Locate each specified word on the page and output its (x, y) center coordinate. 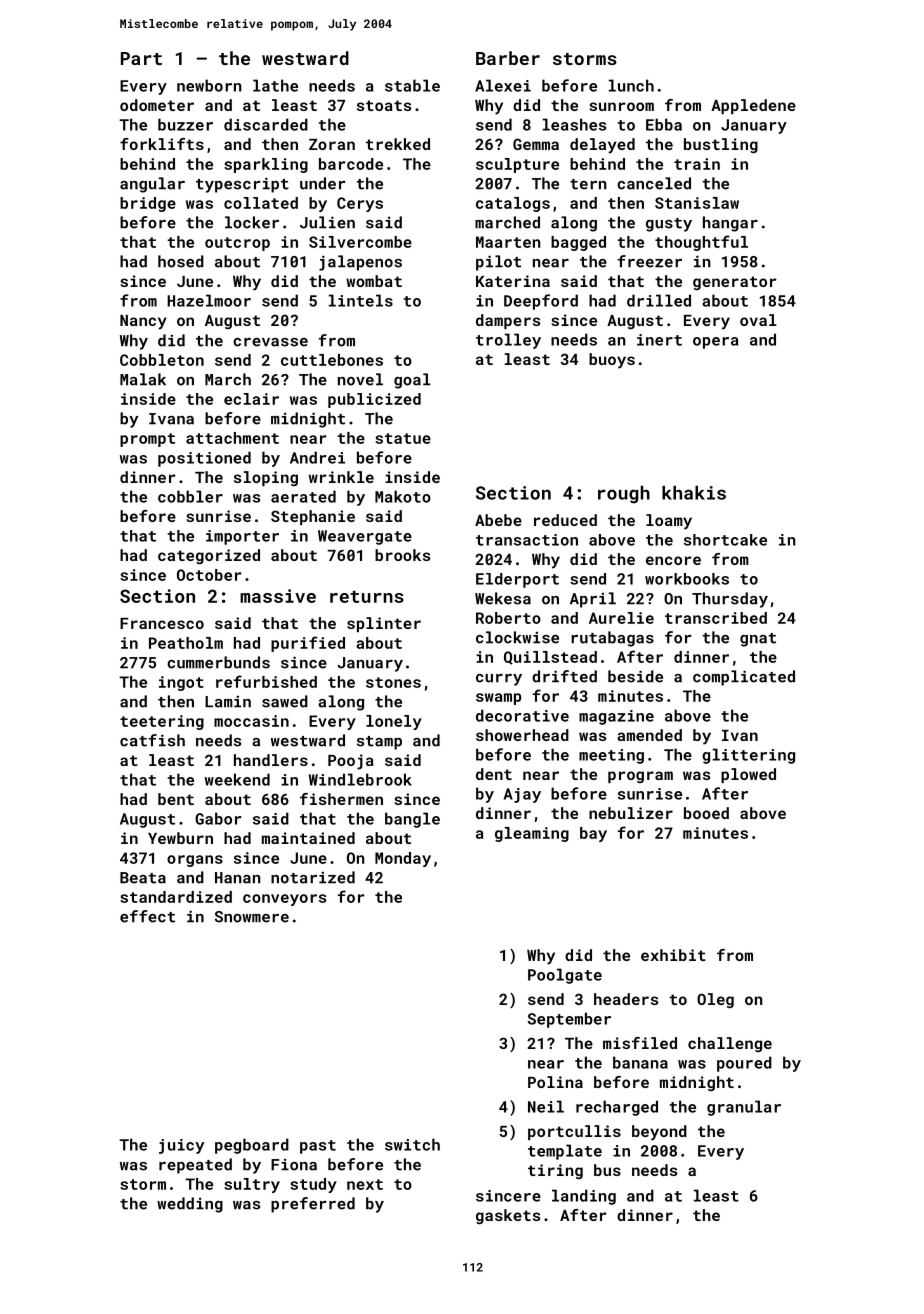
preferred (313, 1205)
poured (744, 1064)
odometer (157, 105)
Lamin (228, 701)
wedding (190, 1205)
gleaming (532, 834)
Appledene (753, 106)
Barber (508, 58)
